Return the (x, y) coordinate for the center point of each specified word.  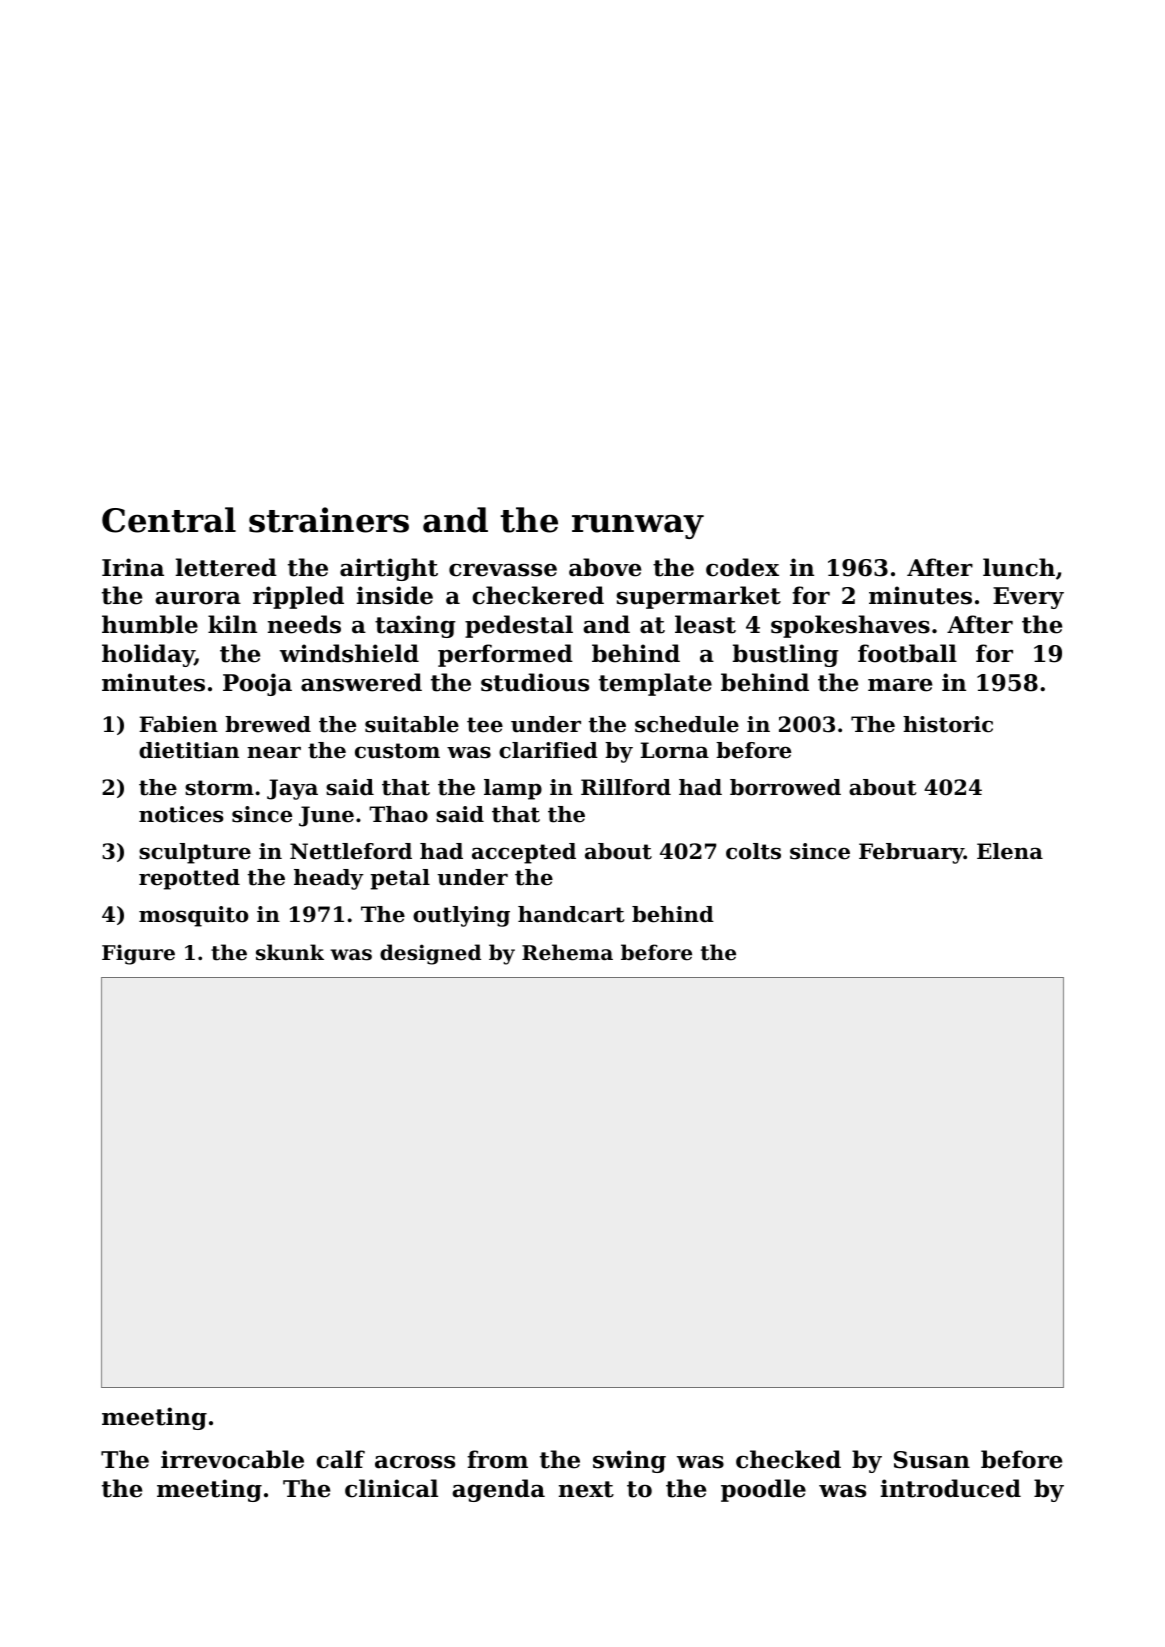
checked (788, 1459)
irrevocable (232, 1459)
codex (742, 567)
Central (169, 520)
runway (638, 526)
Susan (932, 1460)
